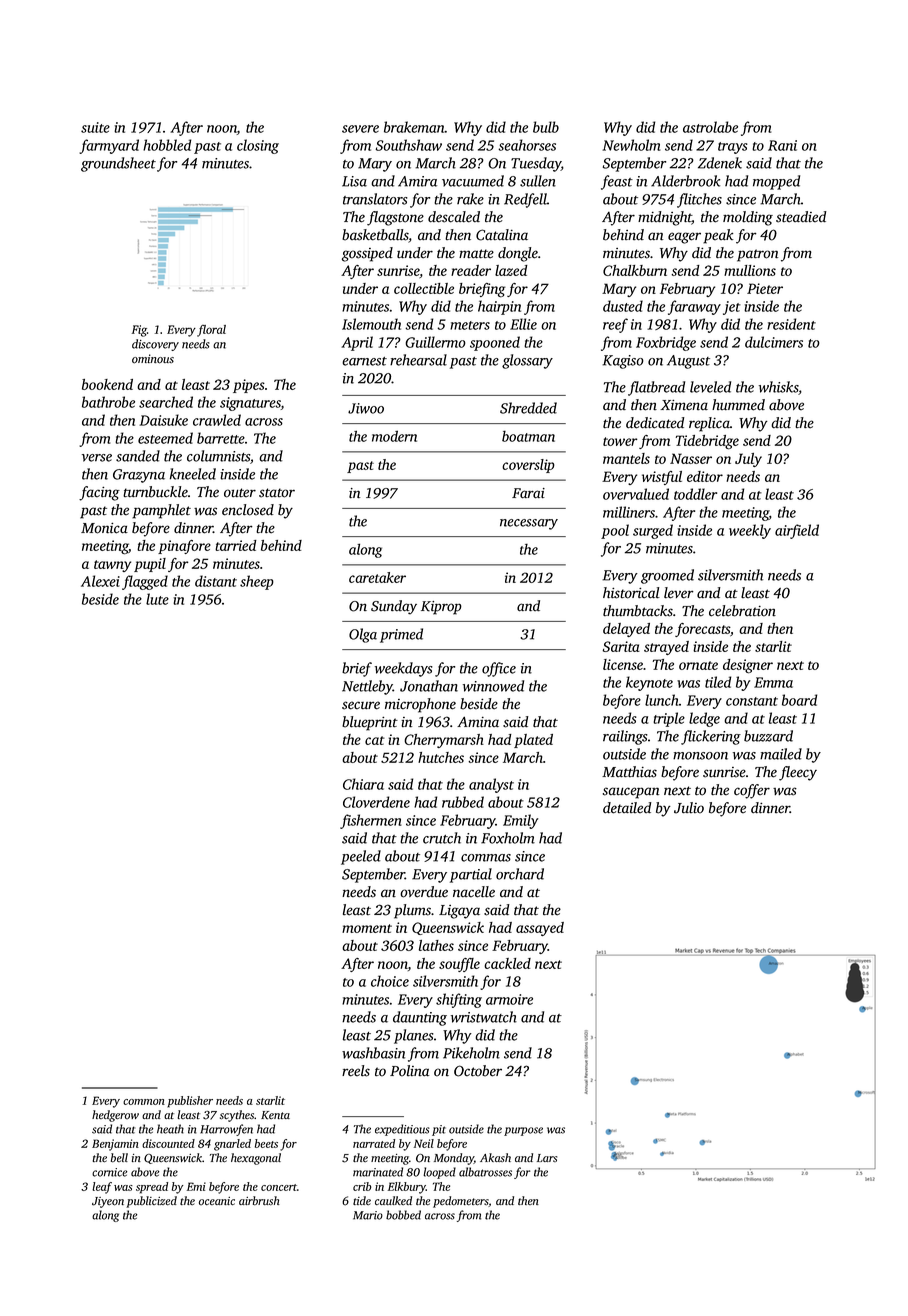 Image resolution: width=908 pixels, height=1316 pixels. I want to click on bulb, so click(546, 127).
